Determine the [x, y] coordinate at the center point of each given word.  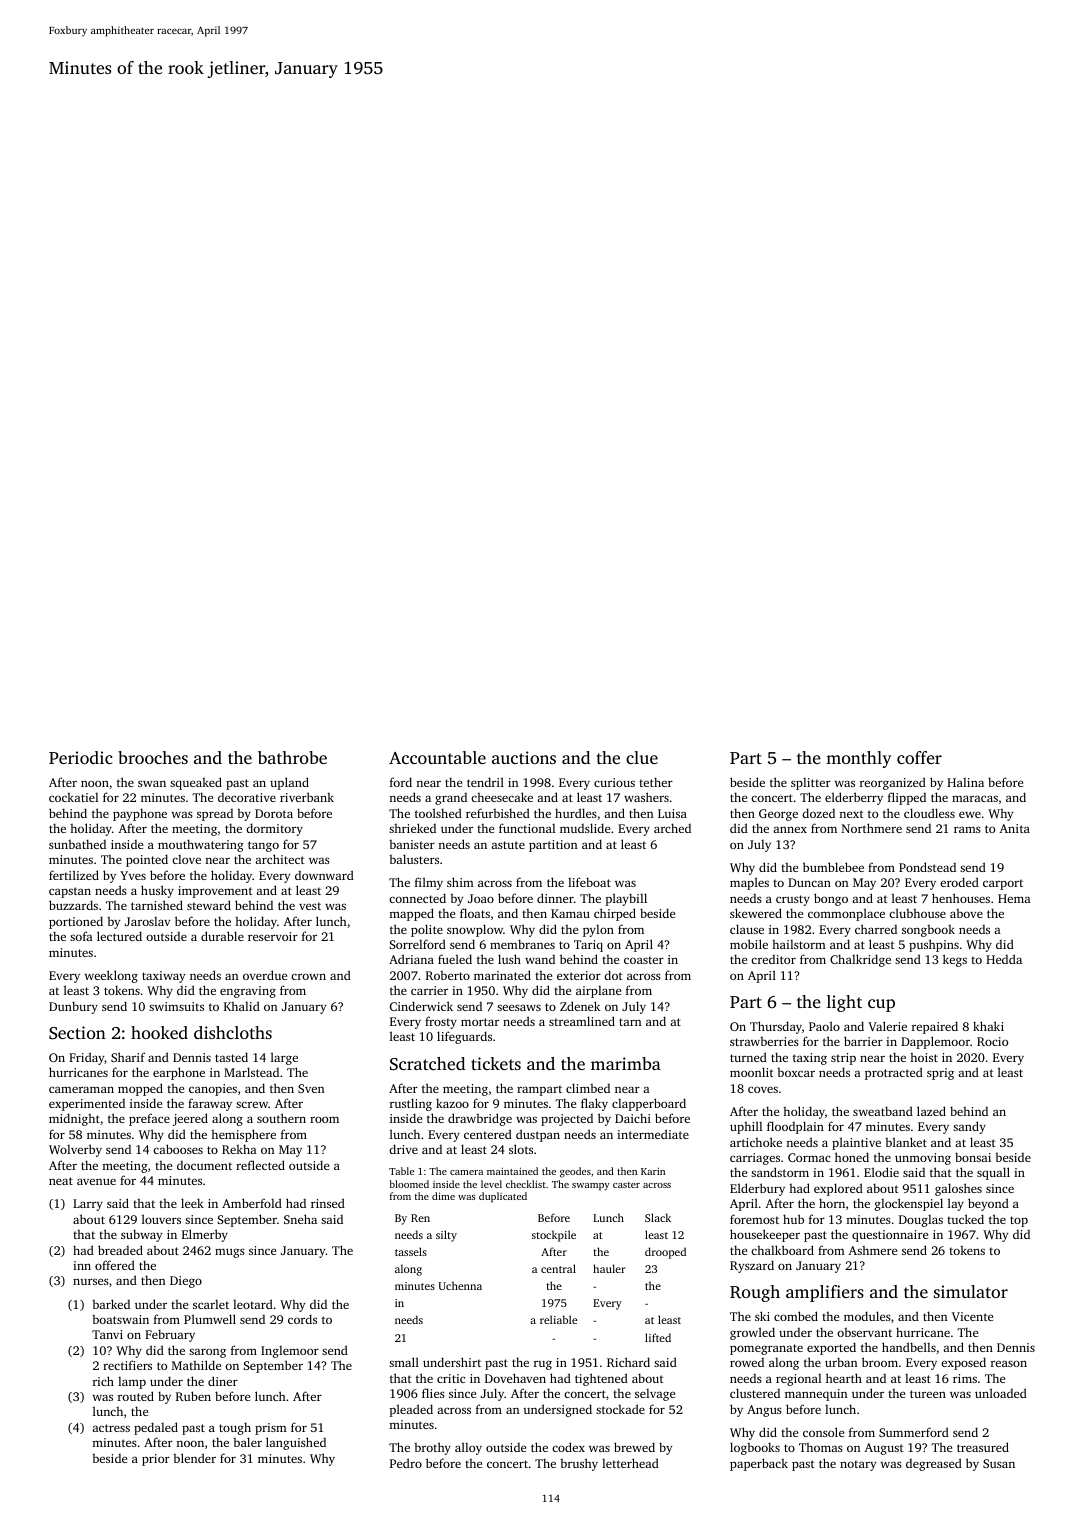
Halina [965, 782]
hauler [609, 1268]
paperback [759, 1464]
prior [156, 1460]
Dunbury [73, 1007]
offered [115, 1265]
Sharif [128, 1057]
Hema [1014, 898]
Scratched [427, 1064]
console [823, 1432]
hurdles [576, 813]
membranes [522, 944]
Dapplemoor [935, 1042]
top [1019, 1221]
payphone [140, 814]
